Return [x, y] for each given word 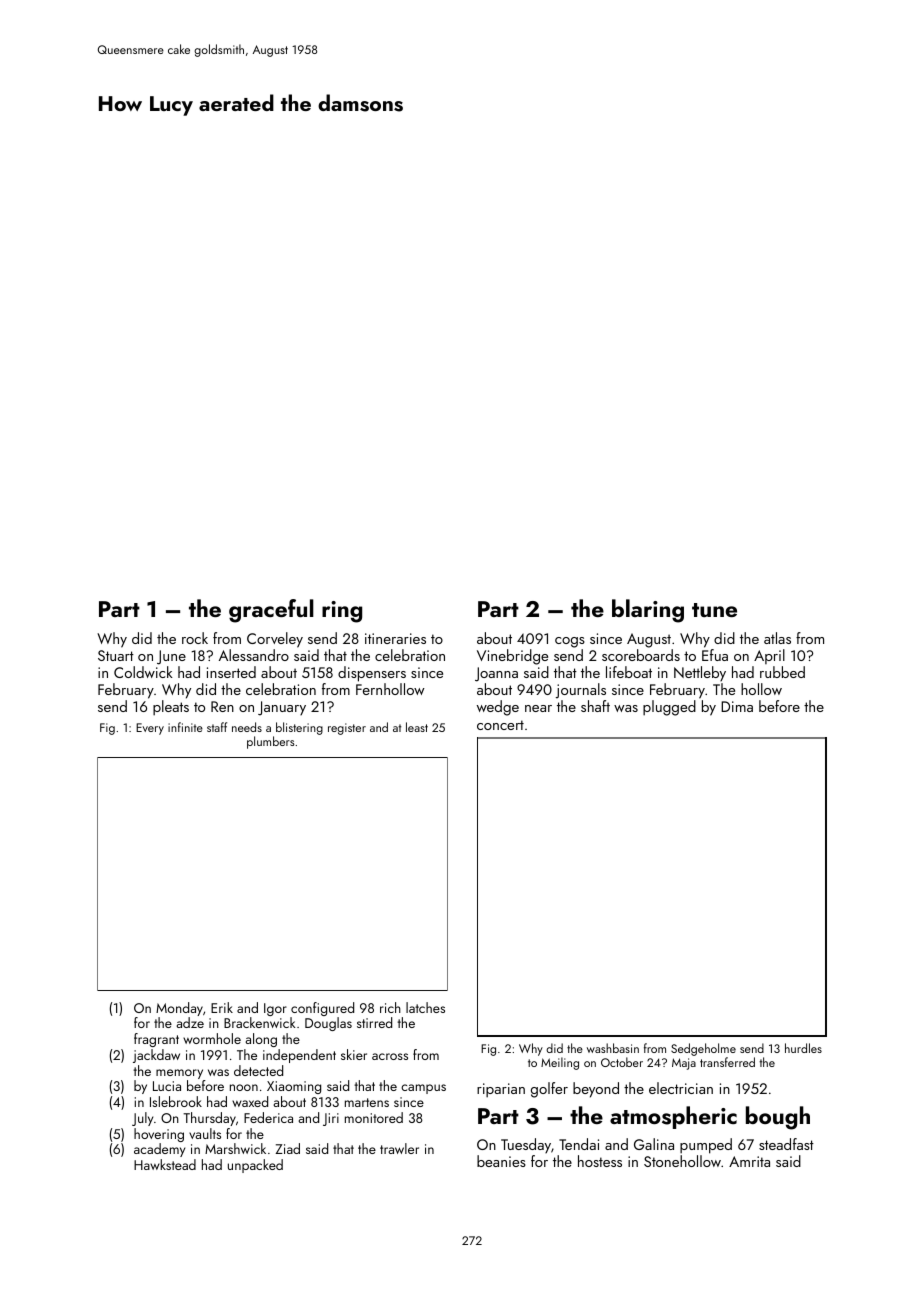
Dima [737, 706]
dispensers [372, 674]
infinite [185, 727]
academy [159, 1150]
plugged [669, 708]
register [347, 729]
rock [195, 638]
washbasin [613, 1048]
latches [425, 1007]
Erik [222, 1007]
